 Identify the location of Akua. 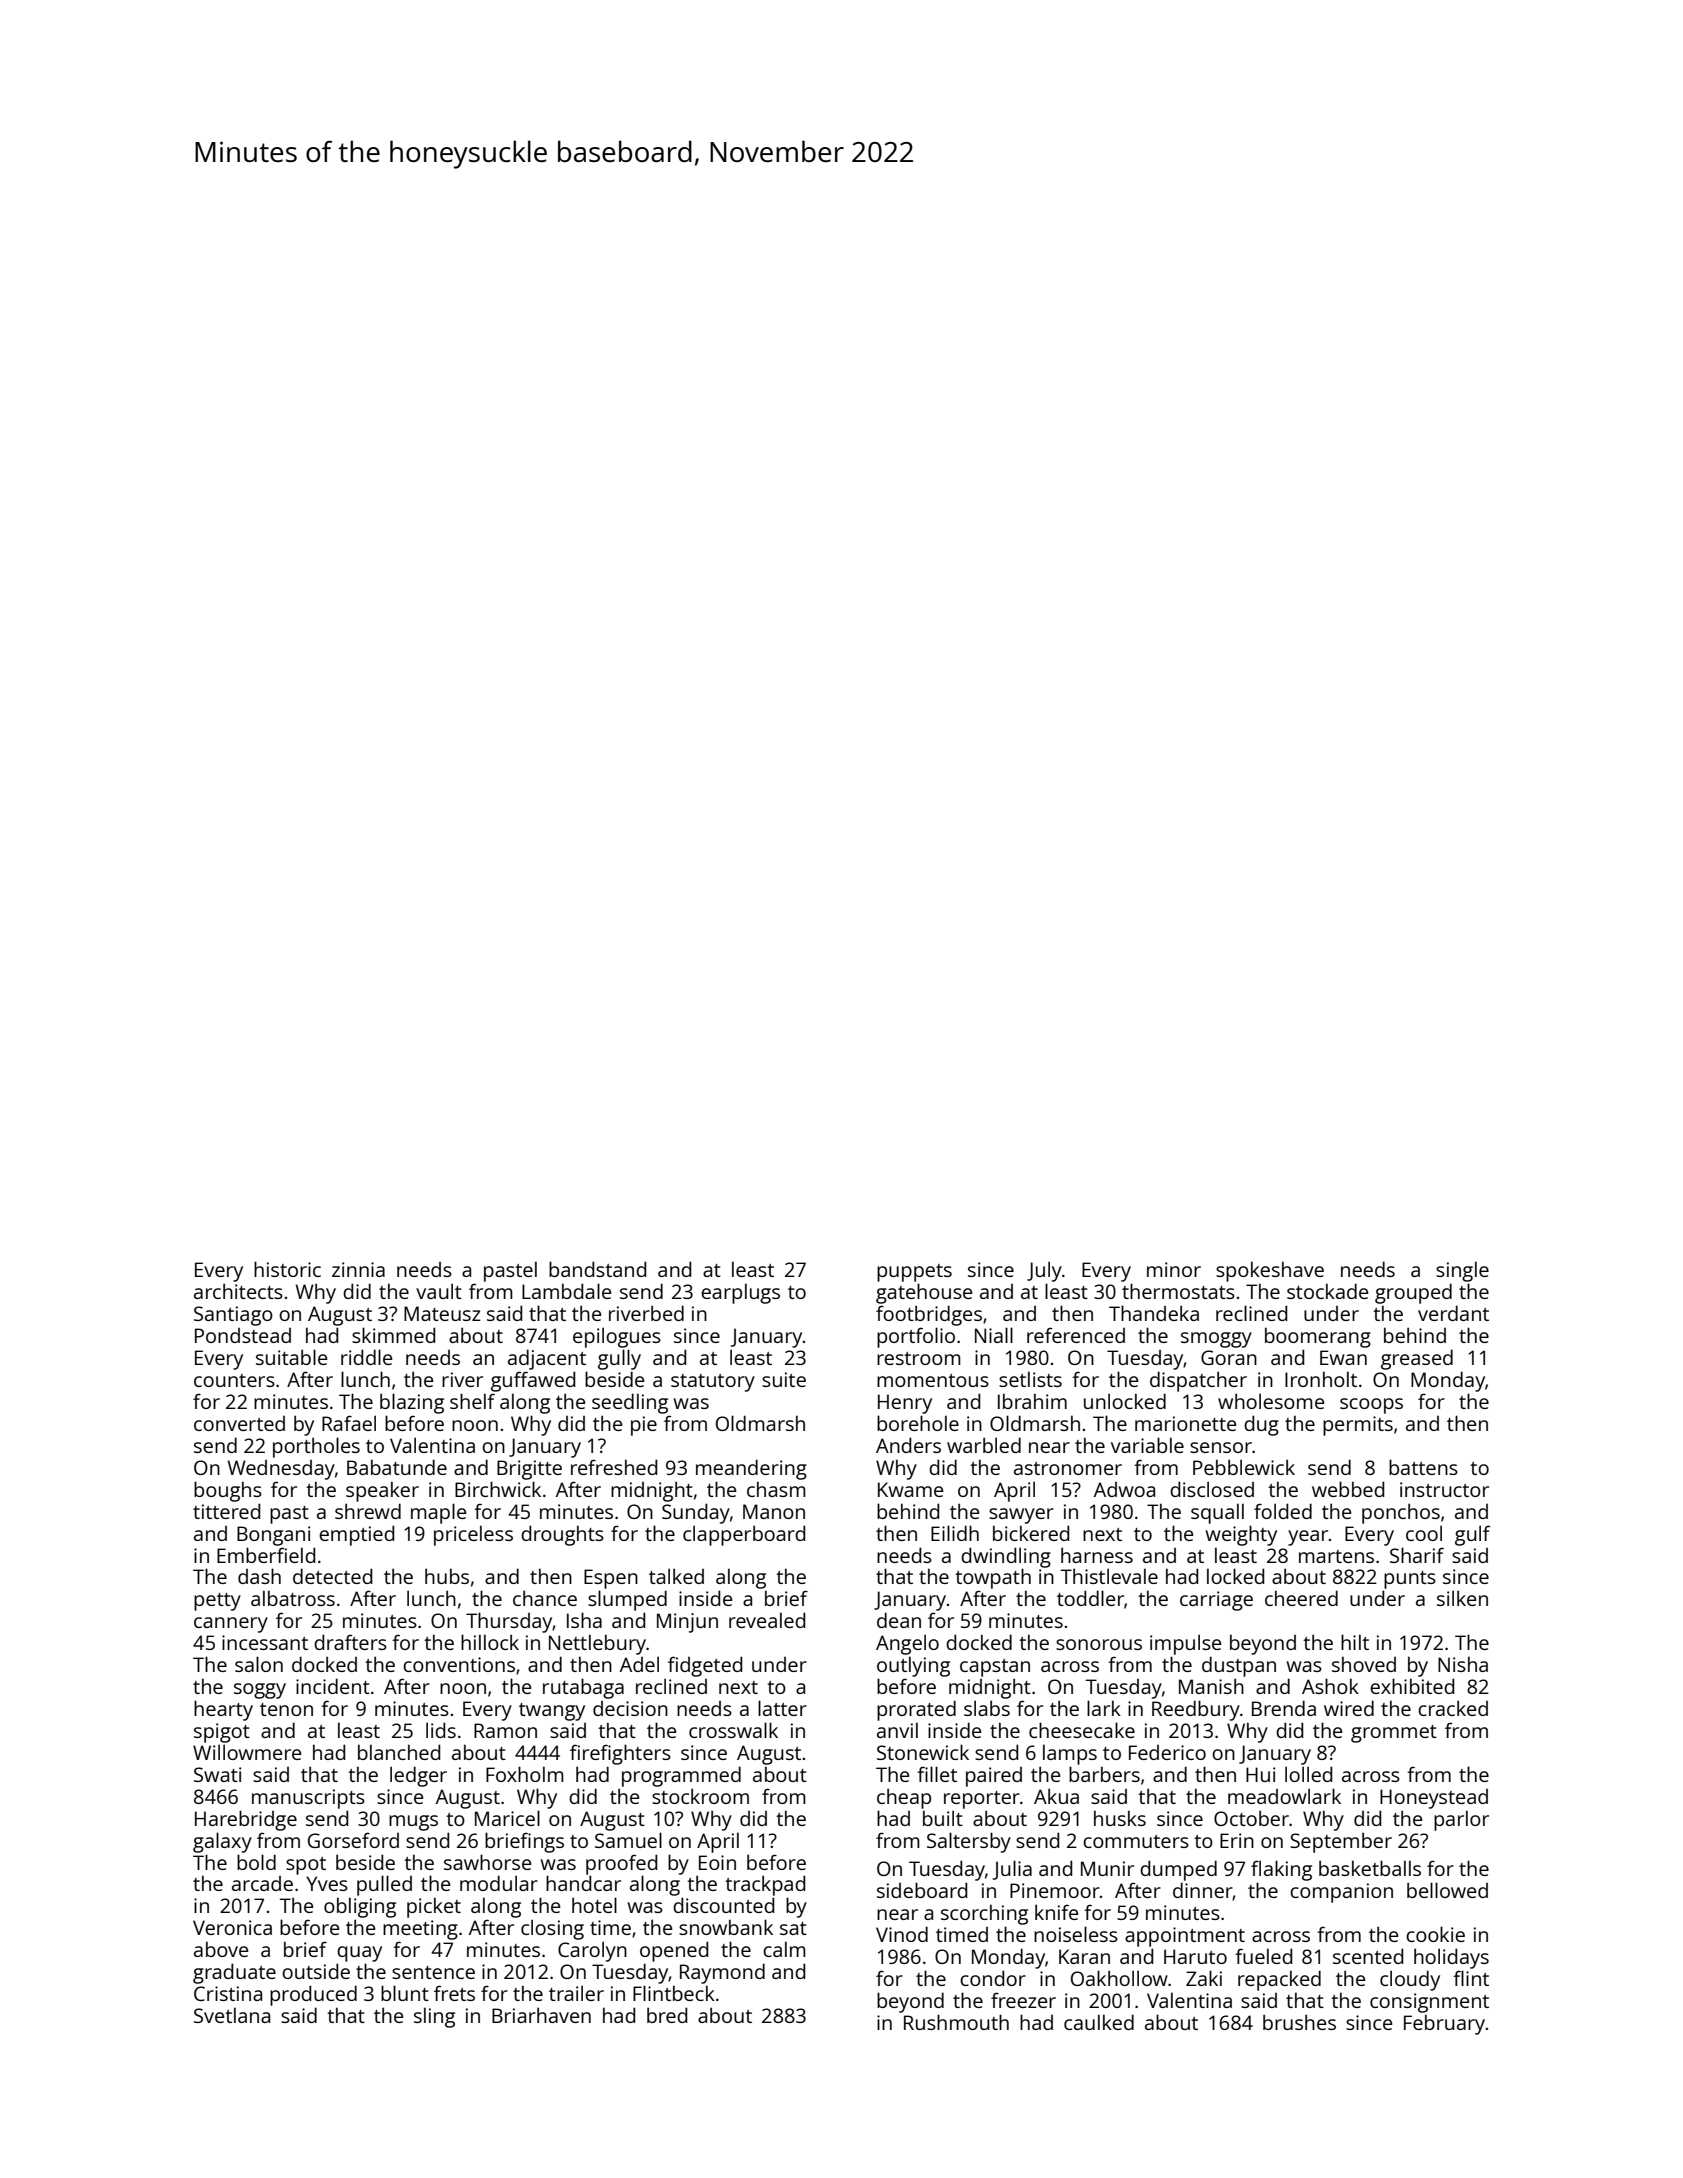
(1056, 1796).
